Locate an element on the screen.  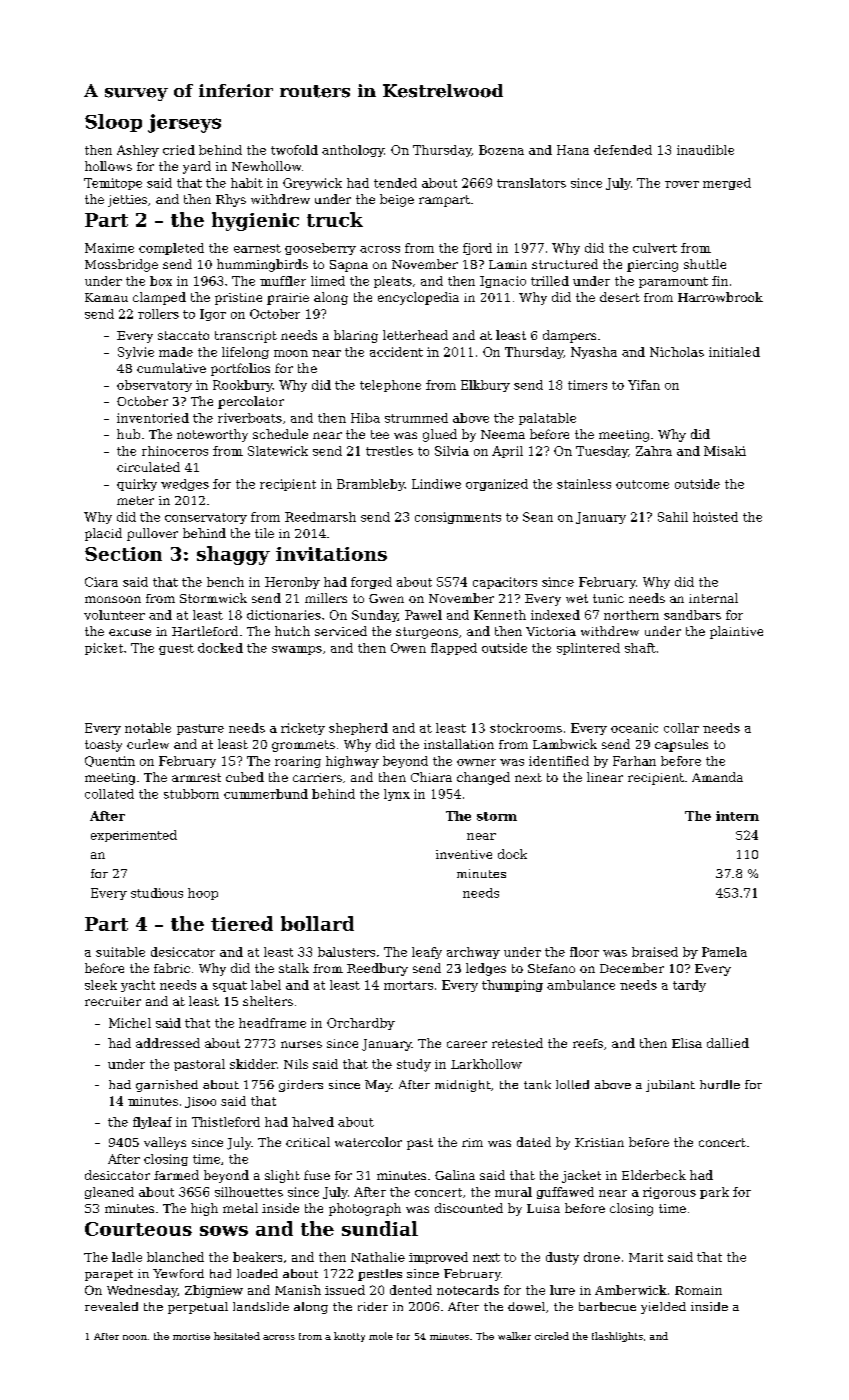
silhouettes is located at coordinates (249, 1192).
